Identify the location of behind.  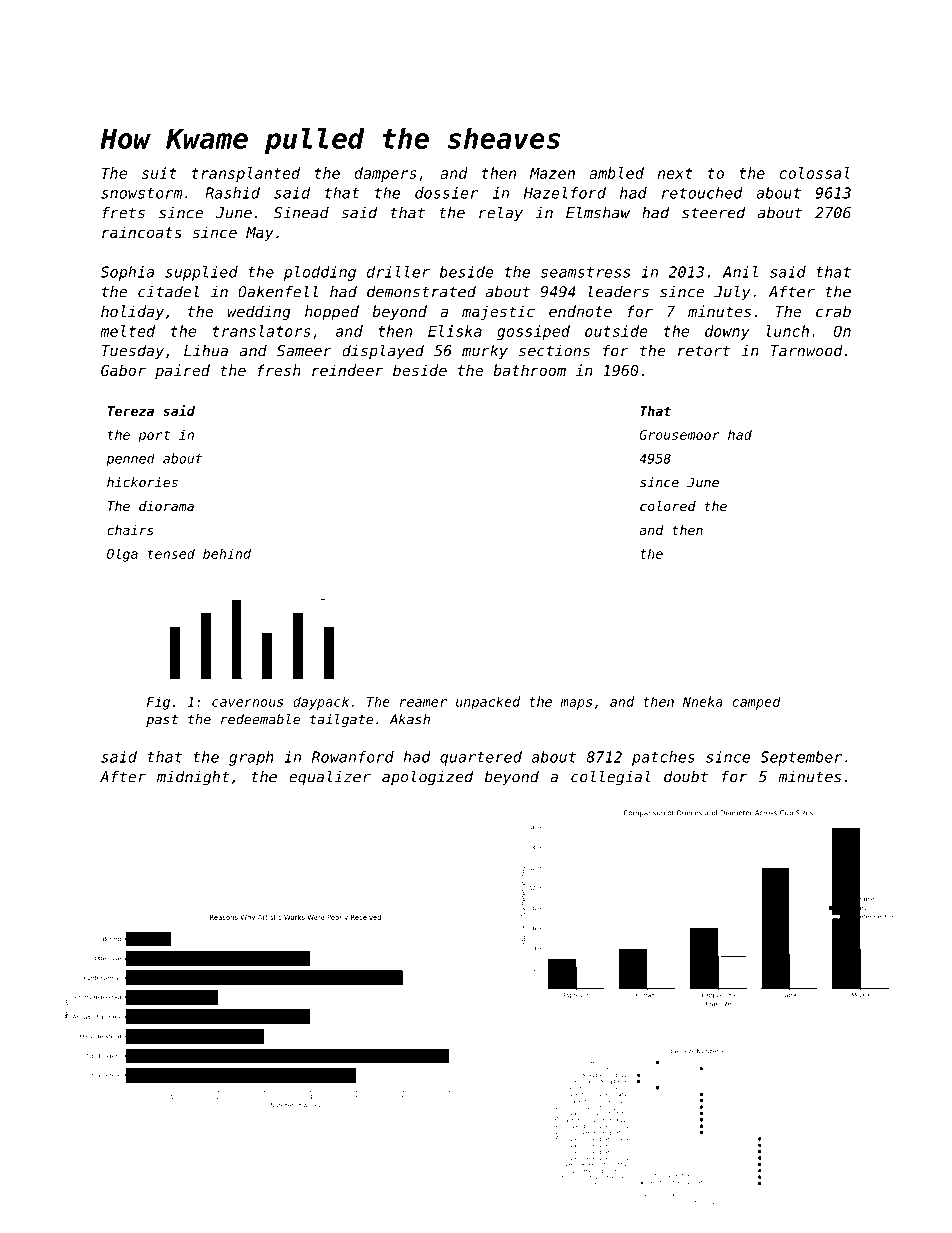
(227, 553).
